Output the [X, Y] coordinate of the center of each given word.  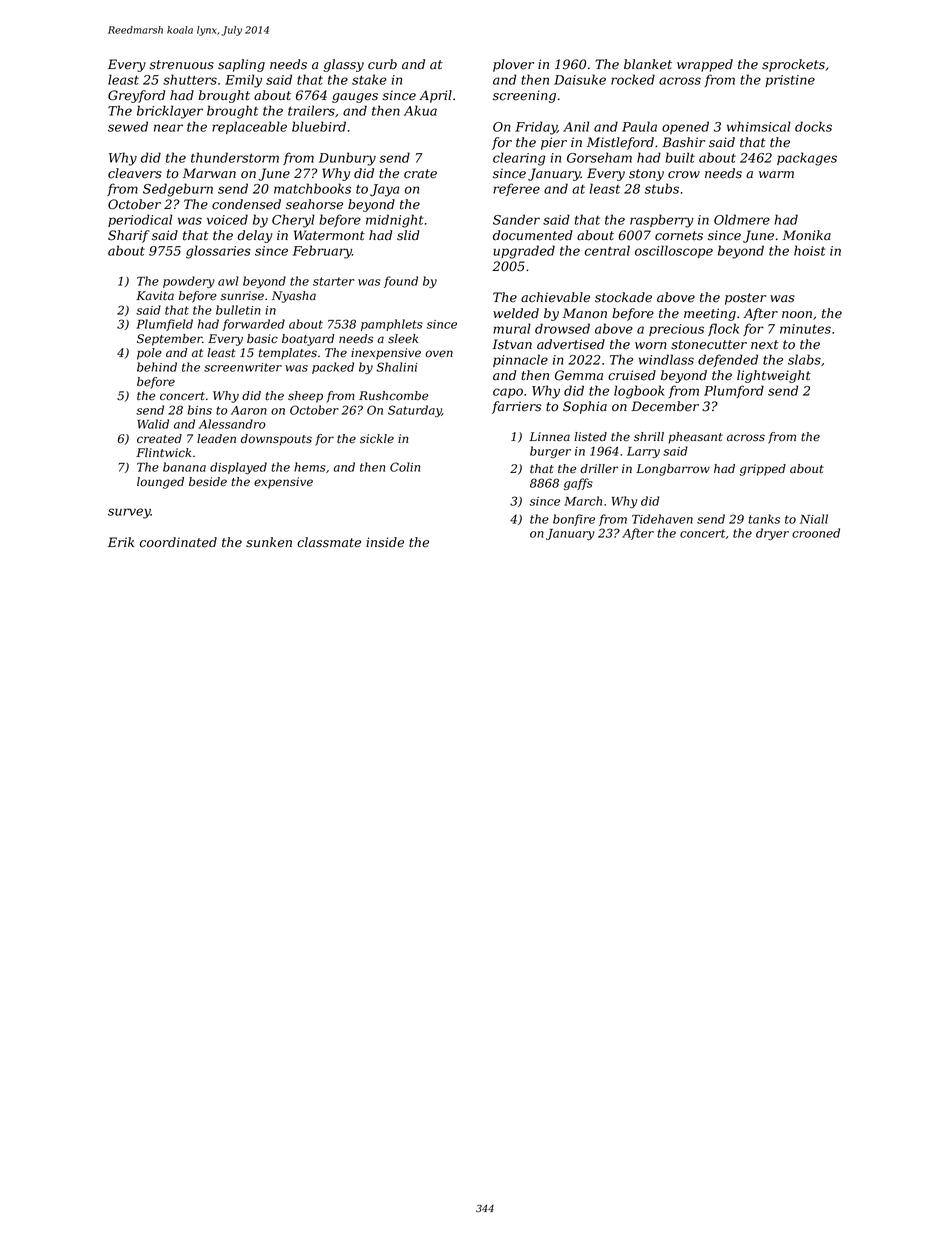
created [159, 439]
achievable [555, 297]
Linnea [549, 437]
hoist [809, 250]
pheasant [695, 438]
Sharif [129, 236]
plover [513, 65]
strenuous [182, 65]
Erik [121, 542]
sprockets [793, 65]
